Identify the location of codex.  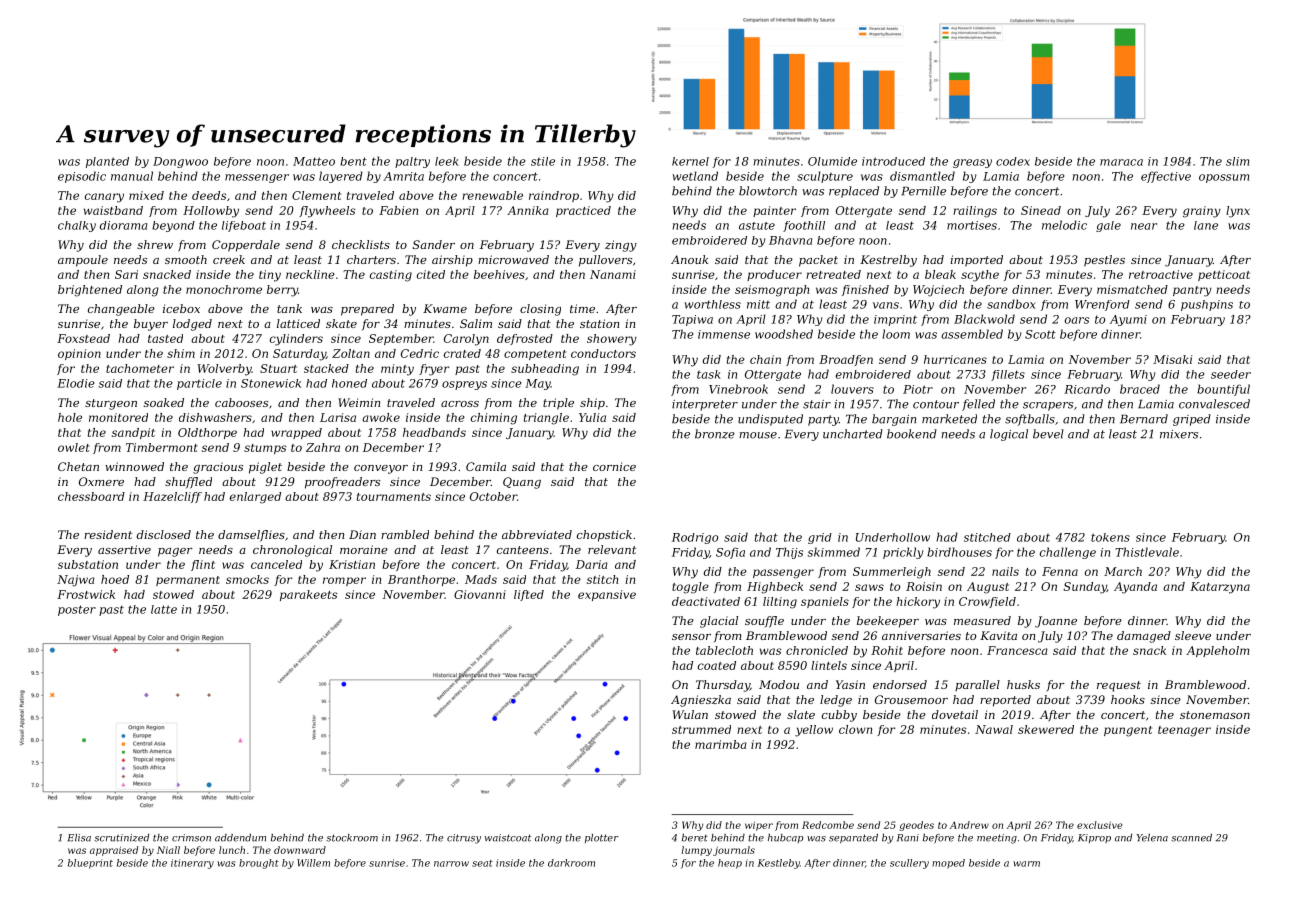
(1013, 161).
